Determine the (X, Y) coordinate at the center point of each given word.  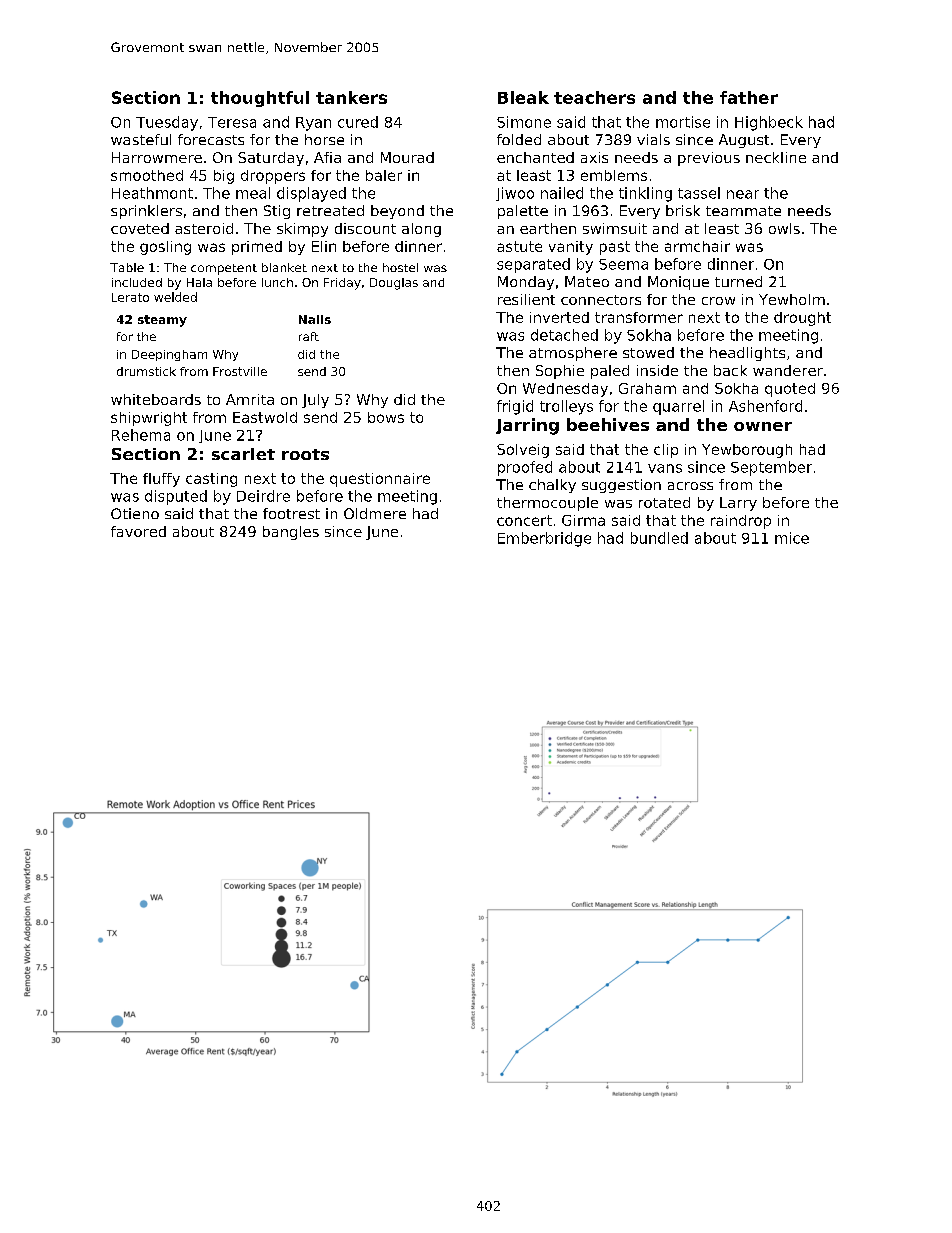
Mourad (407, 157)
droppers (273, 177)
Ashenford (765, 406)
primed (257, 248)
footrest (291, 513)
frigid (515, 407)
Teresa (232, 122)
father (749, 97)
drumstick (146, 371)
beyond (397, 212)
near (743, 194)
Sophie (560, 372)
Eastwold (265, 417)
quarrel (678, 407)
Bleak (523, 97)
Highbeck (769, 123)
